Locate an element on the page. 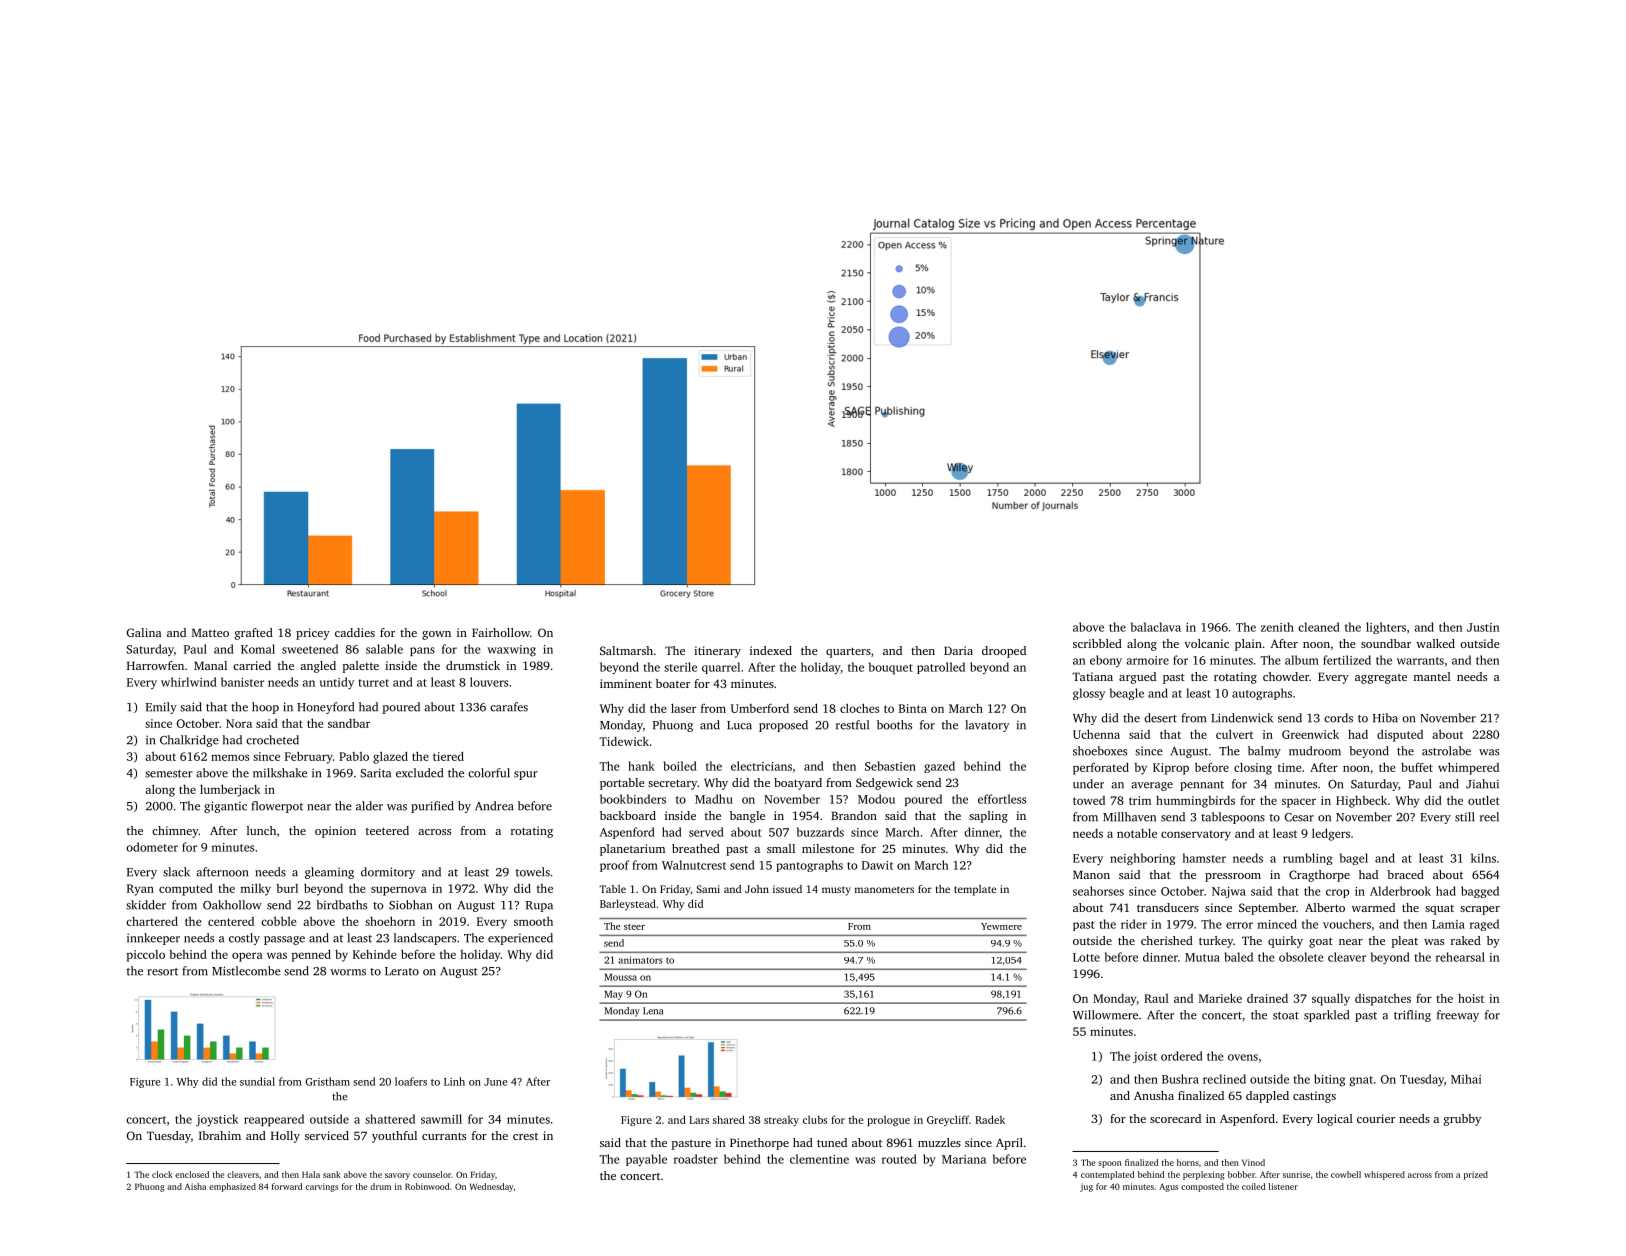 The width and height of the page is (1626, 1256). astrolabe is located at coordinates (1446, 751).
